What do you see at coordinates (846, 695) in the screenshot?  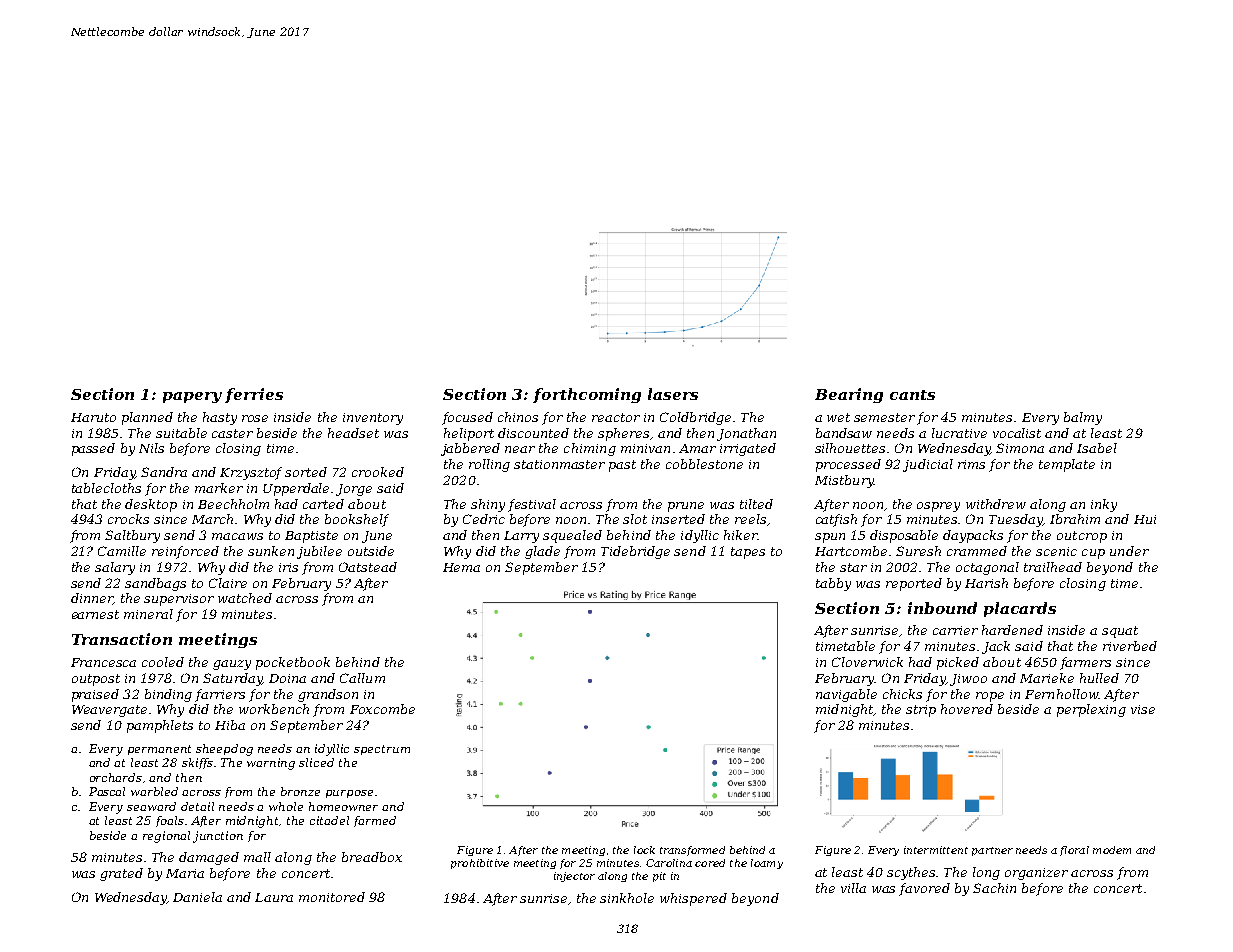 I see `navigable` at bounding box center [846, 695].
